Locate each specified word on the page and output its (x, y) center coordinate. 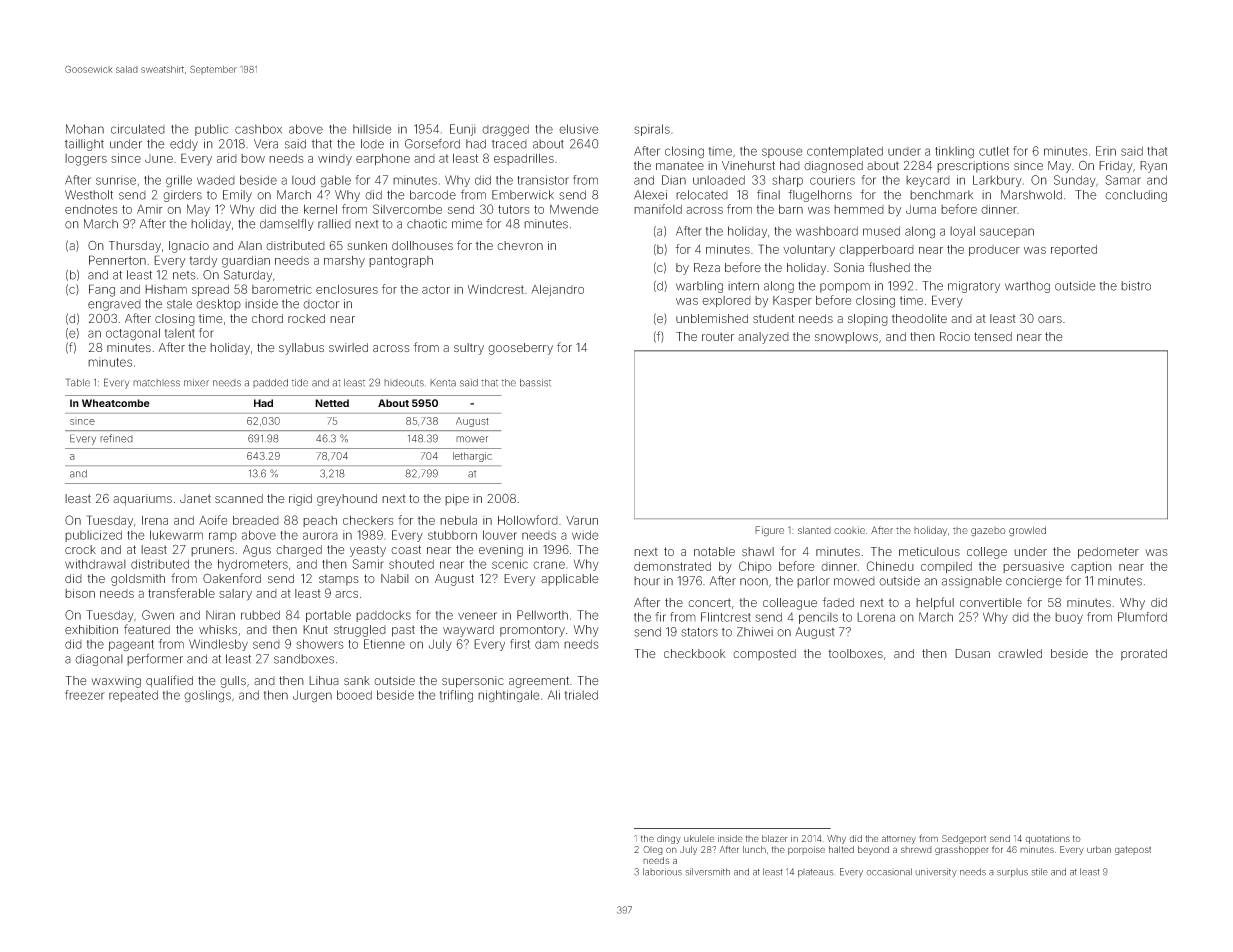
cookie (849, 530)
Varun (582, 520)
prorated (1144, 655)
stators (699, 632)
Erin (1106, 151)
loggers (86, 160)
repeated (133, 696)
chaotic (427, 224)
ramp (223, 537)
